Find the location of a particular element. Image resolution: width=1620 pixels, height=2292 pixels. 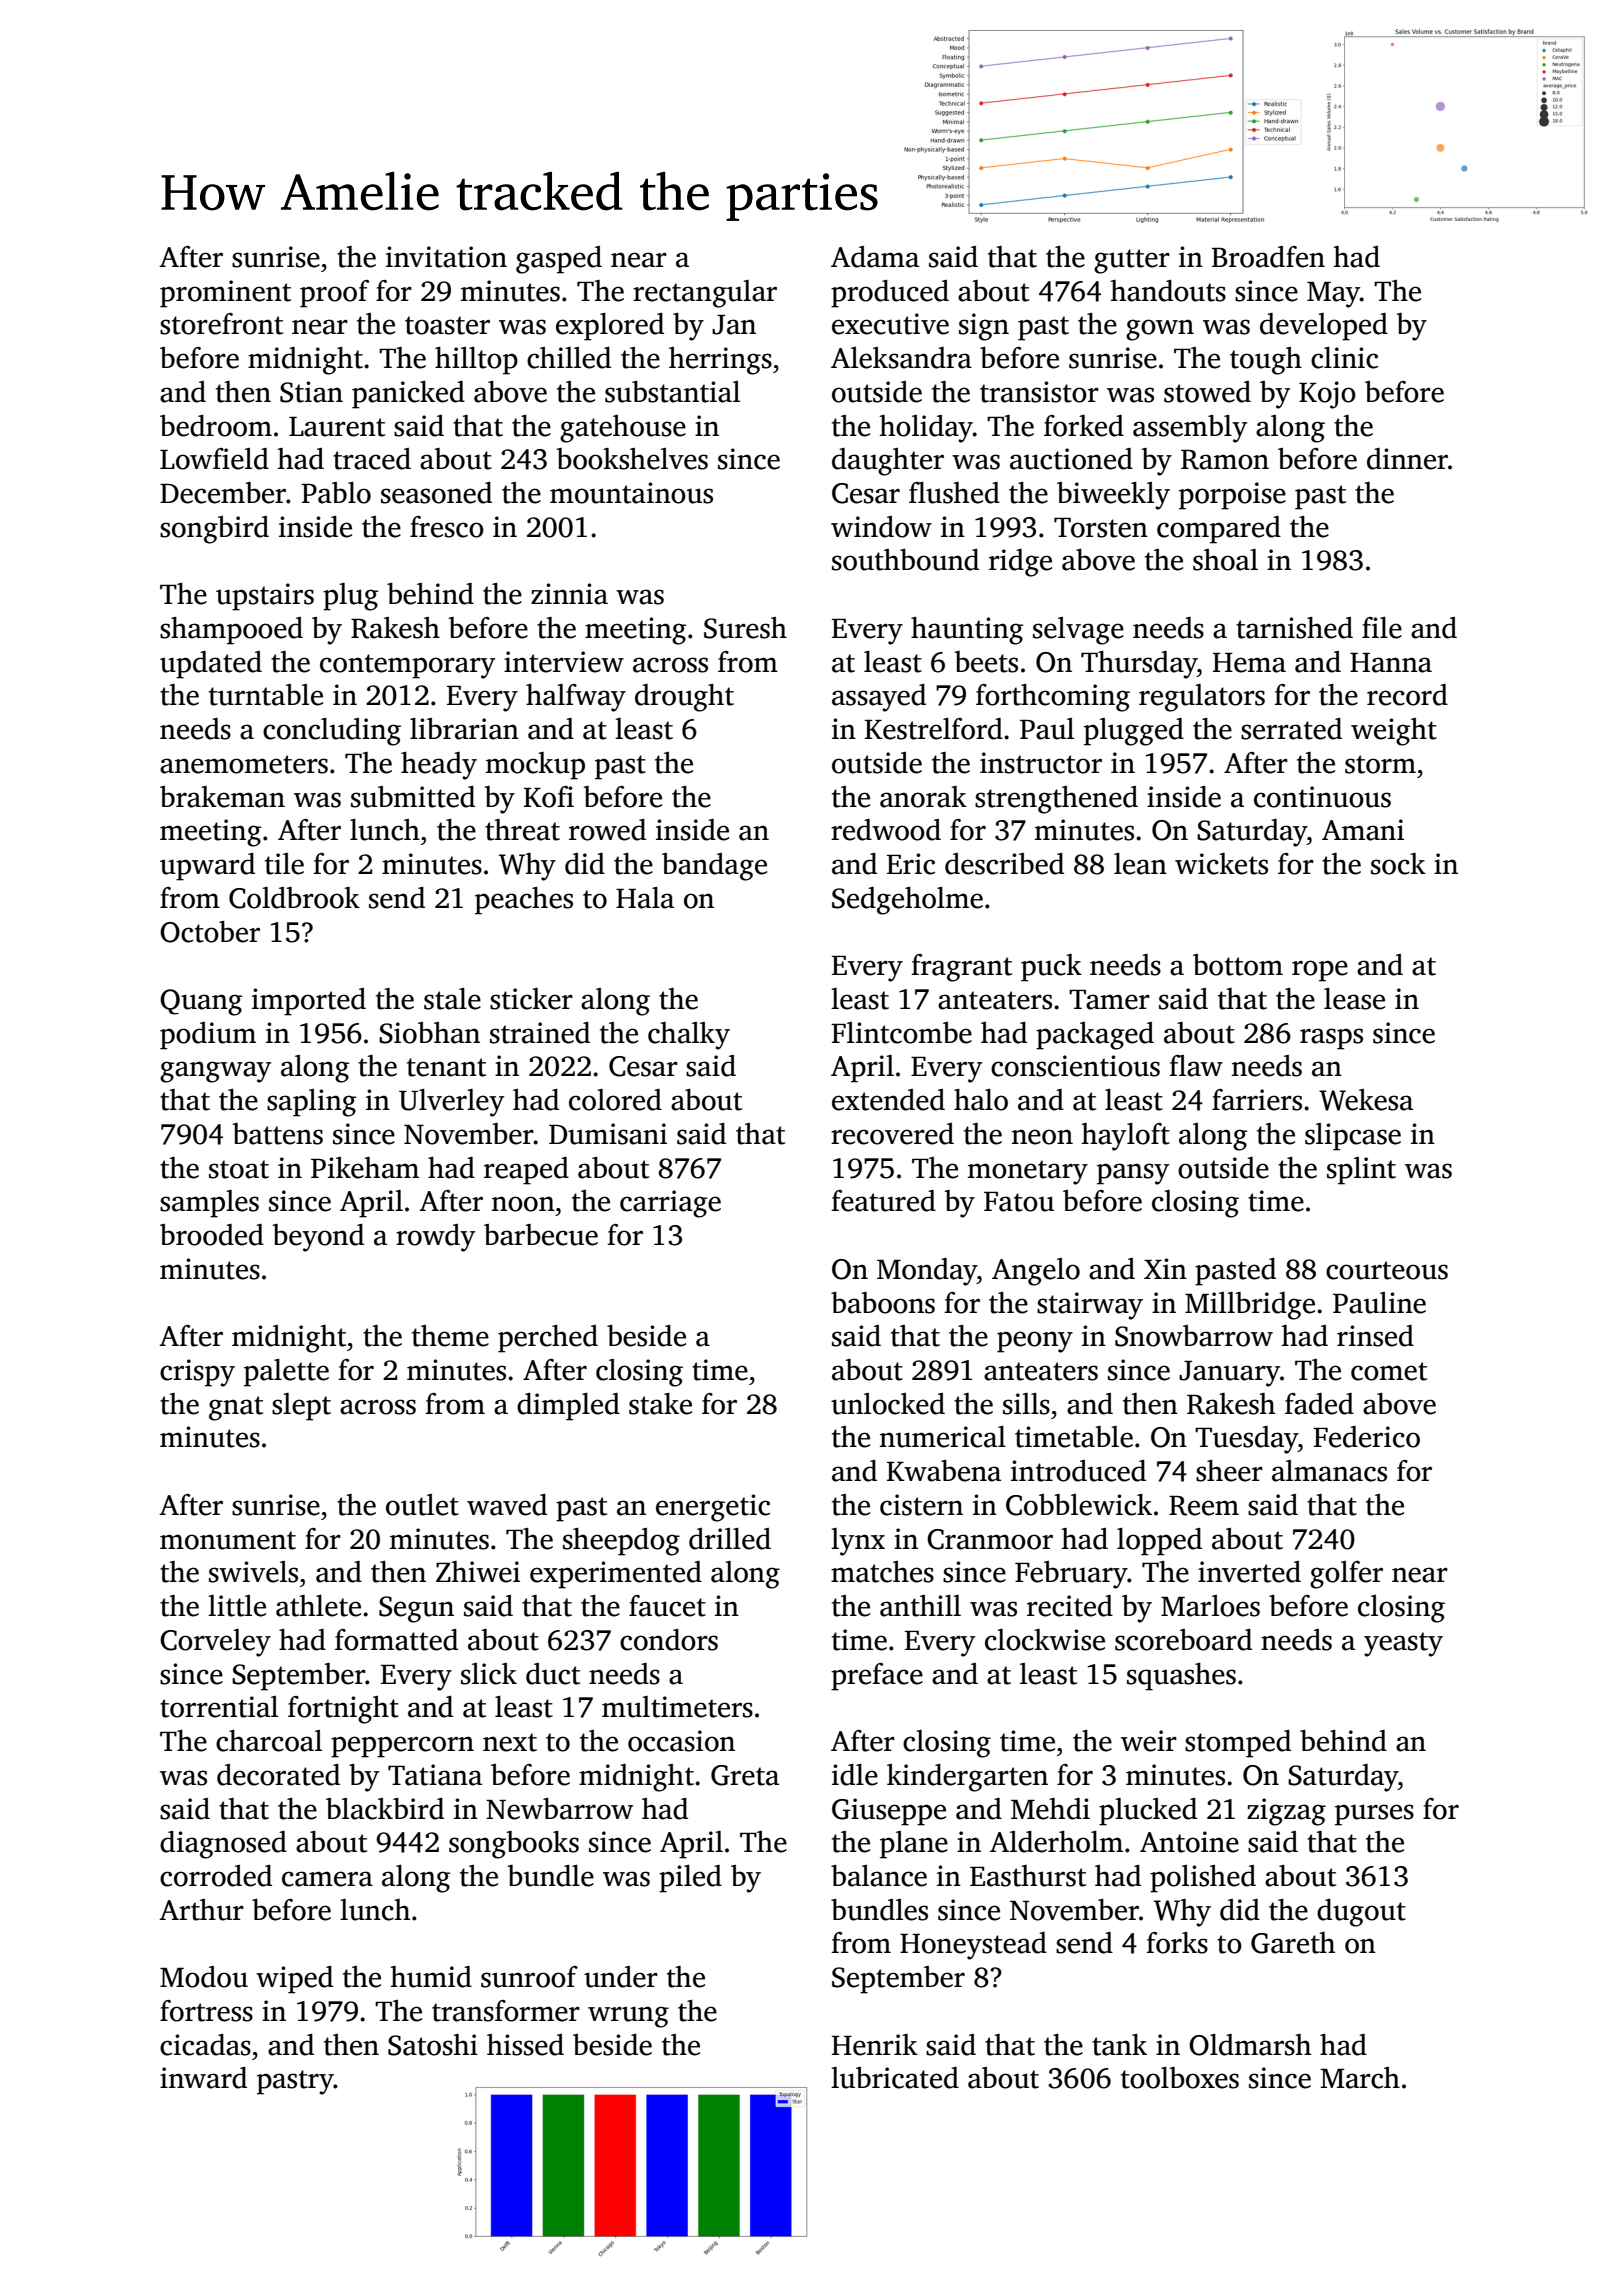

forked is located at coordinates (1084, 426).
